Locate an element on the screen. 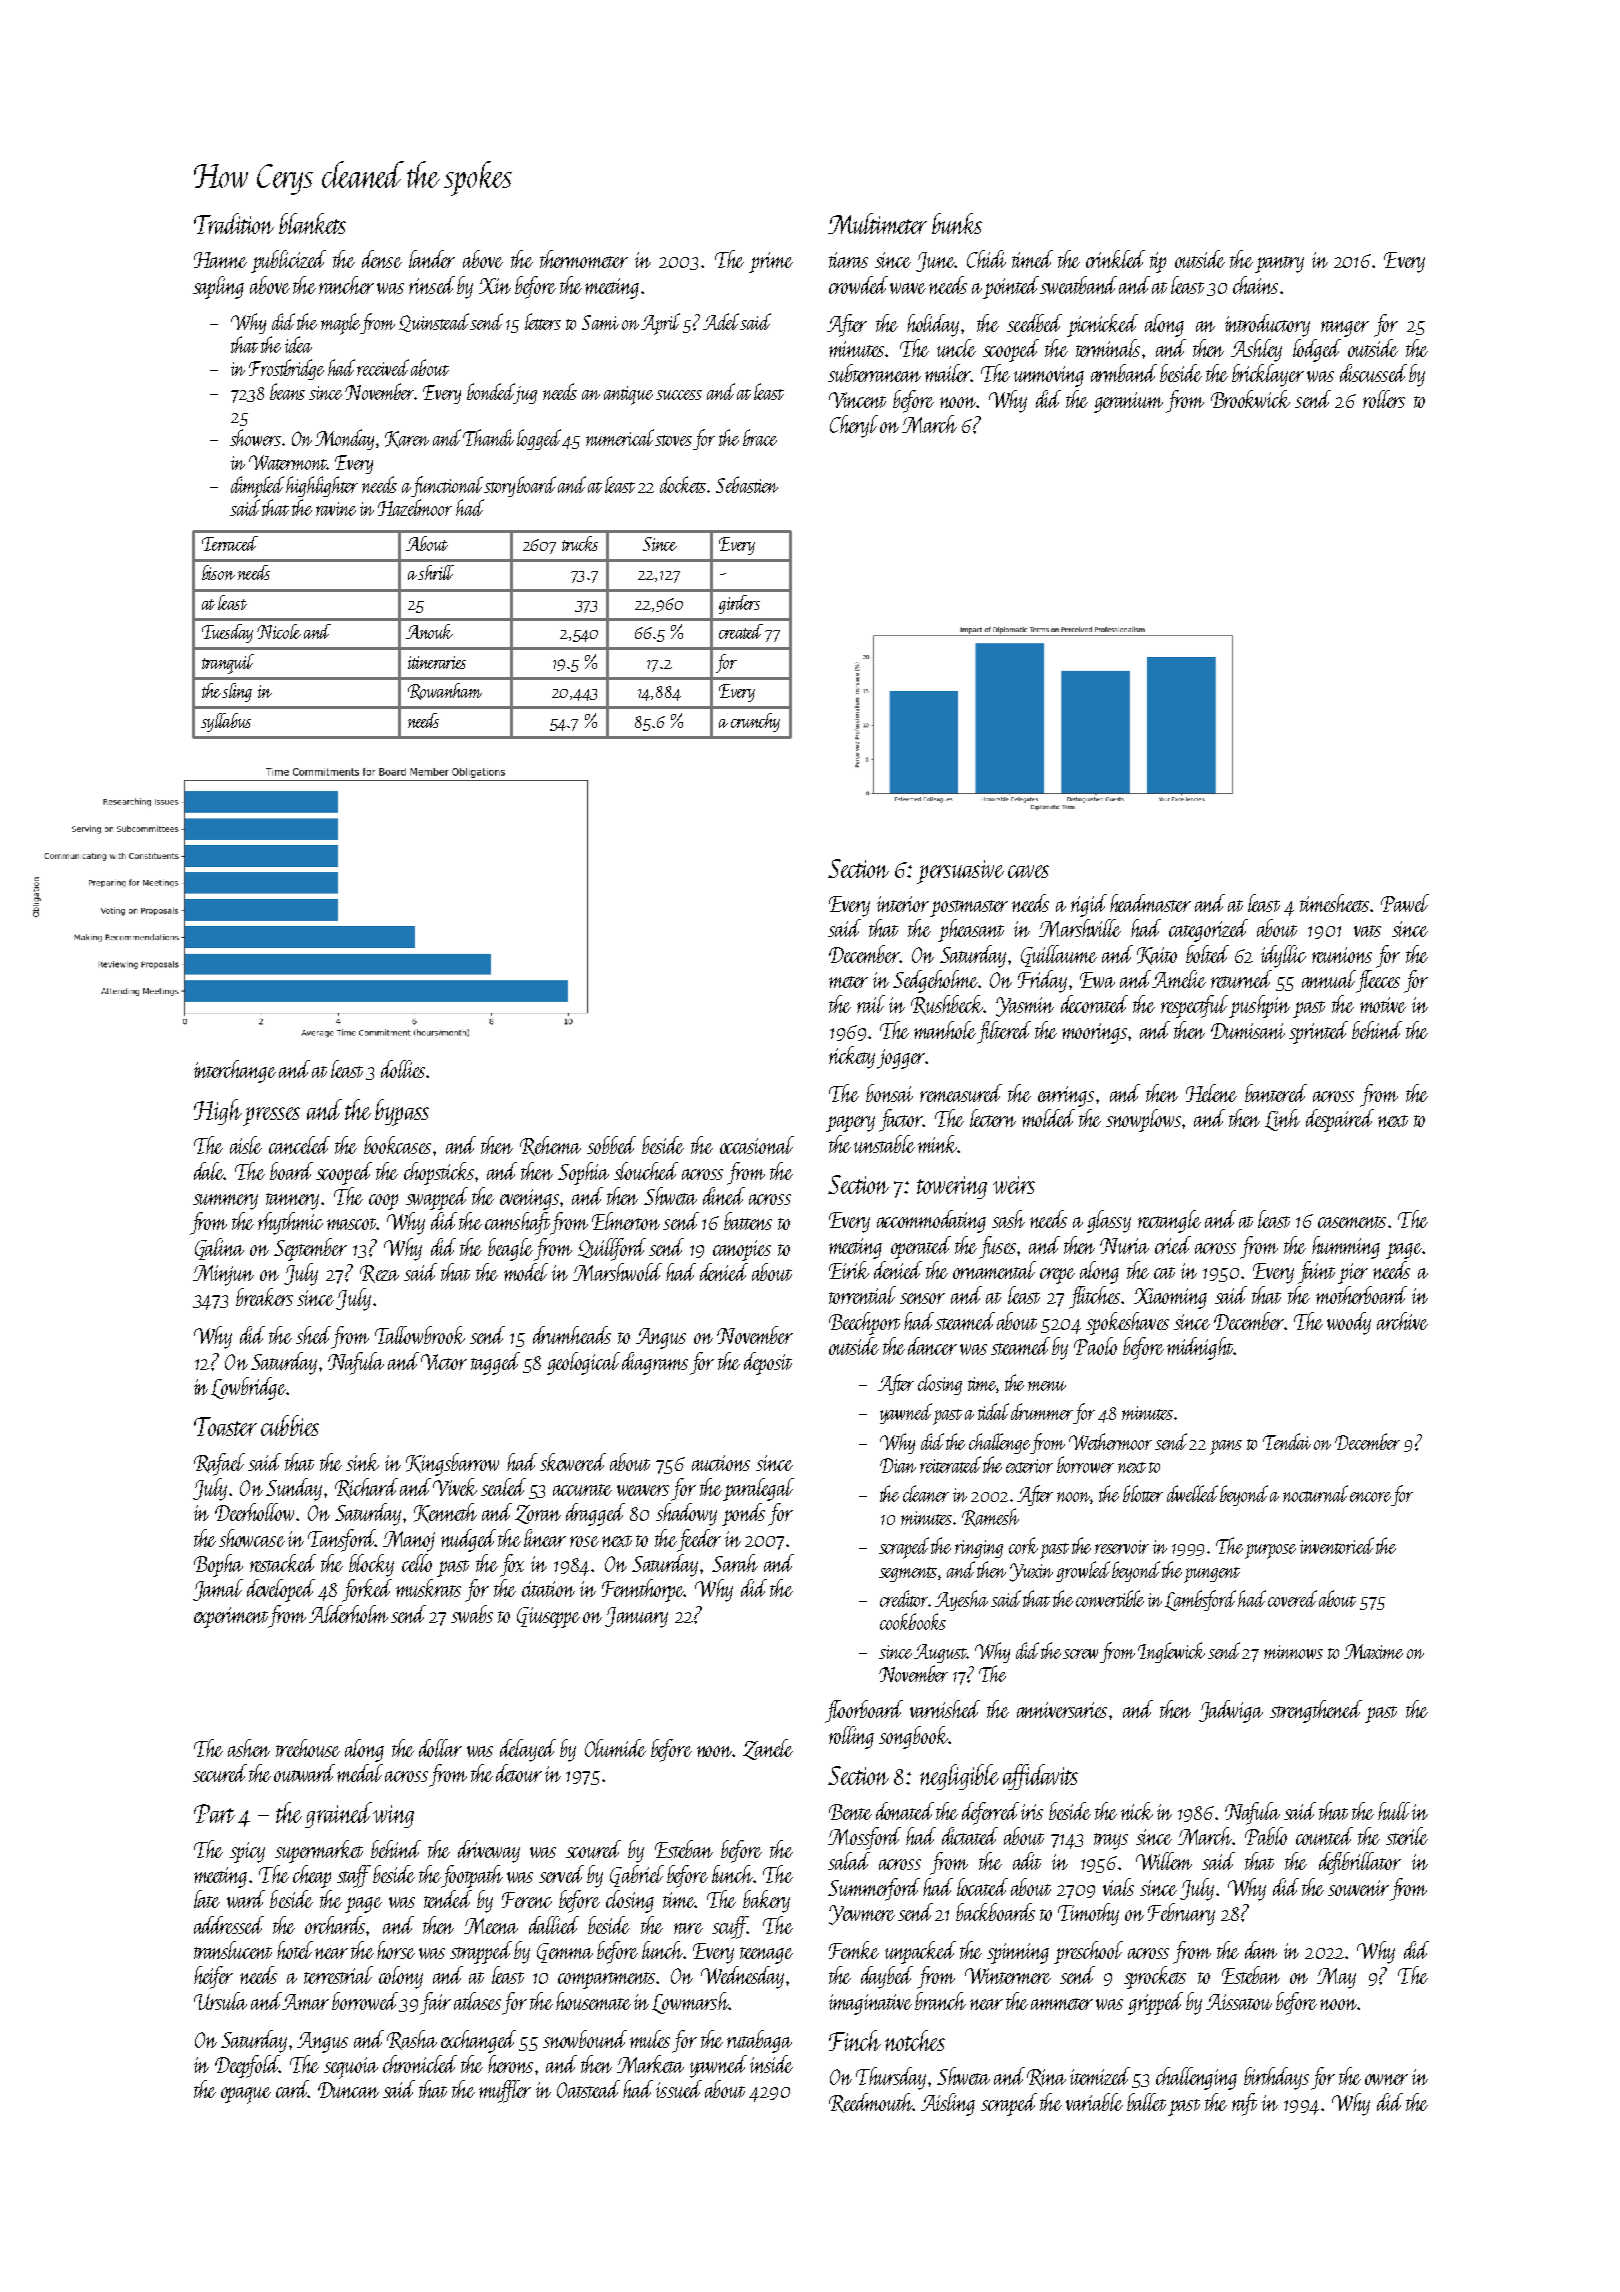  Deerhollow is located at coordinates (254, 1512).
